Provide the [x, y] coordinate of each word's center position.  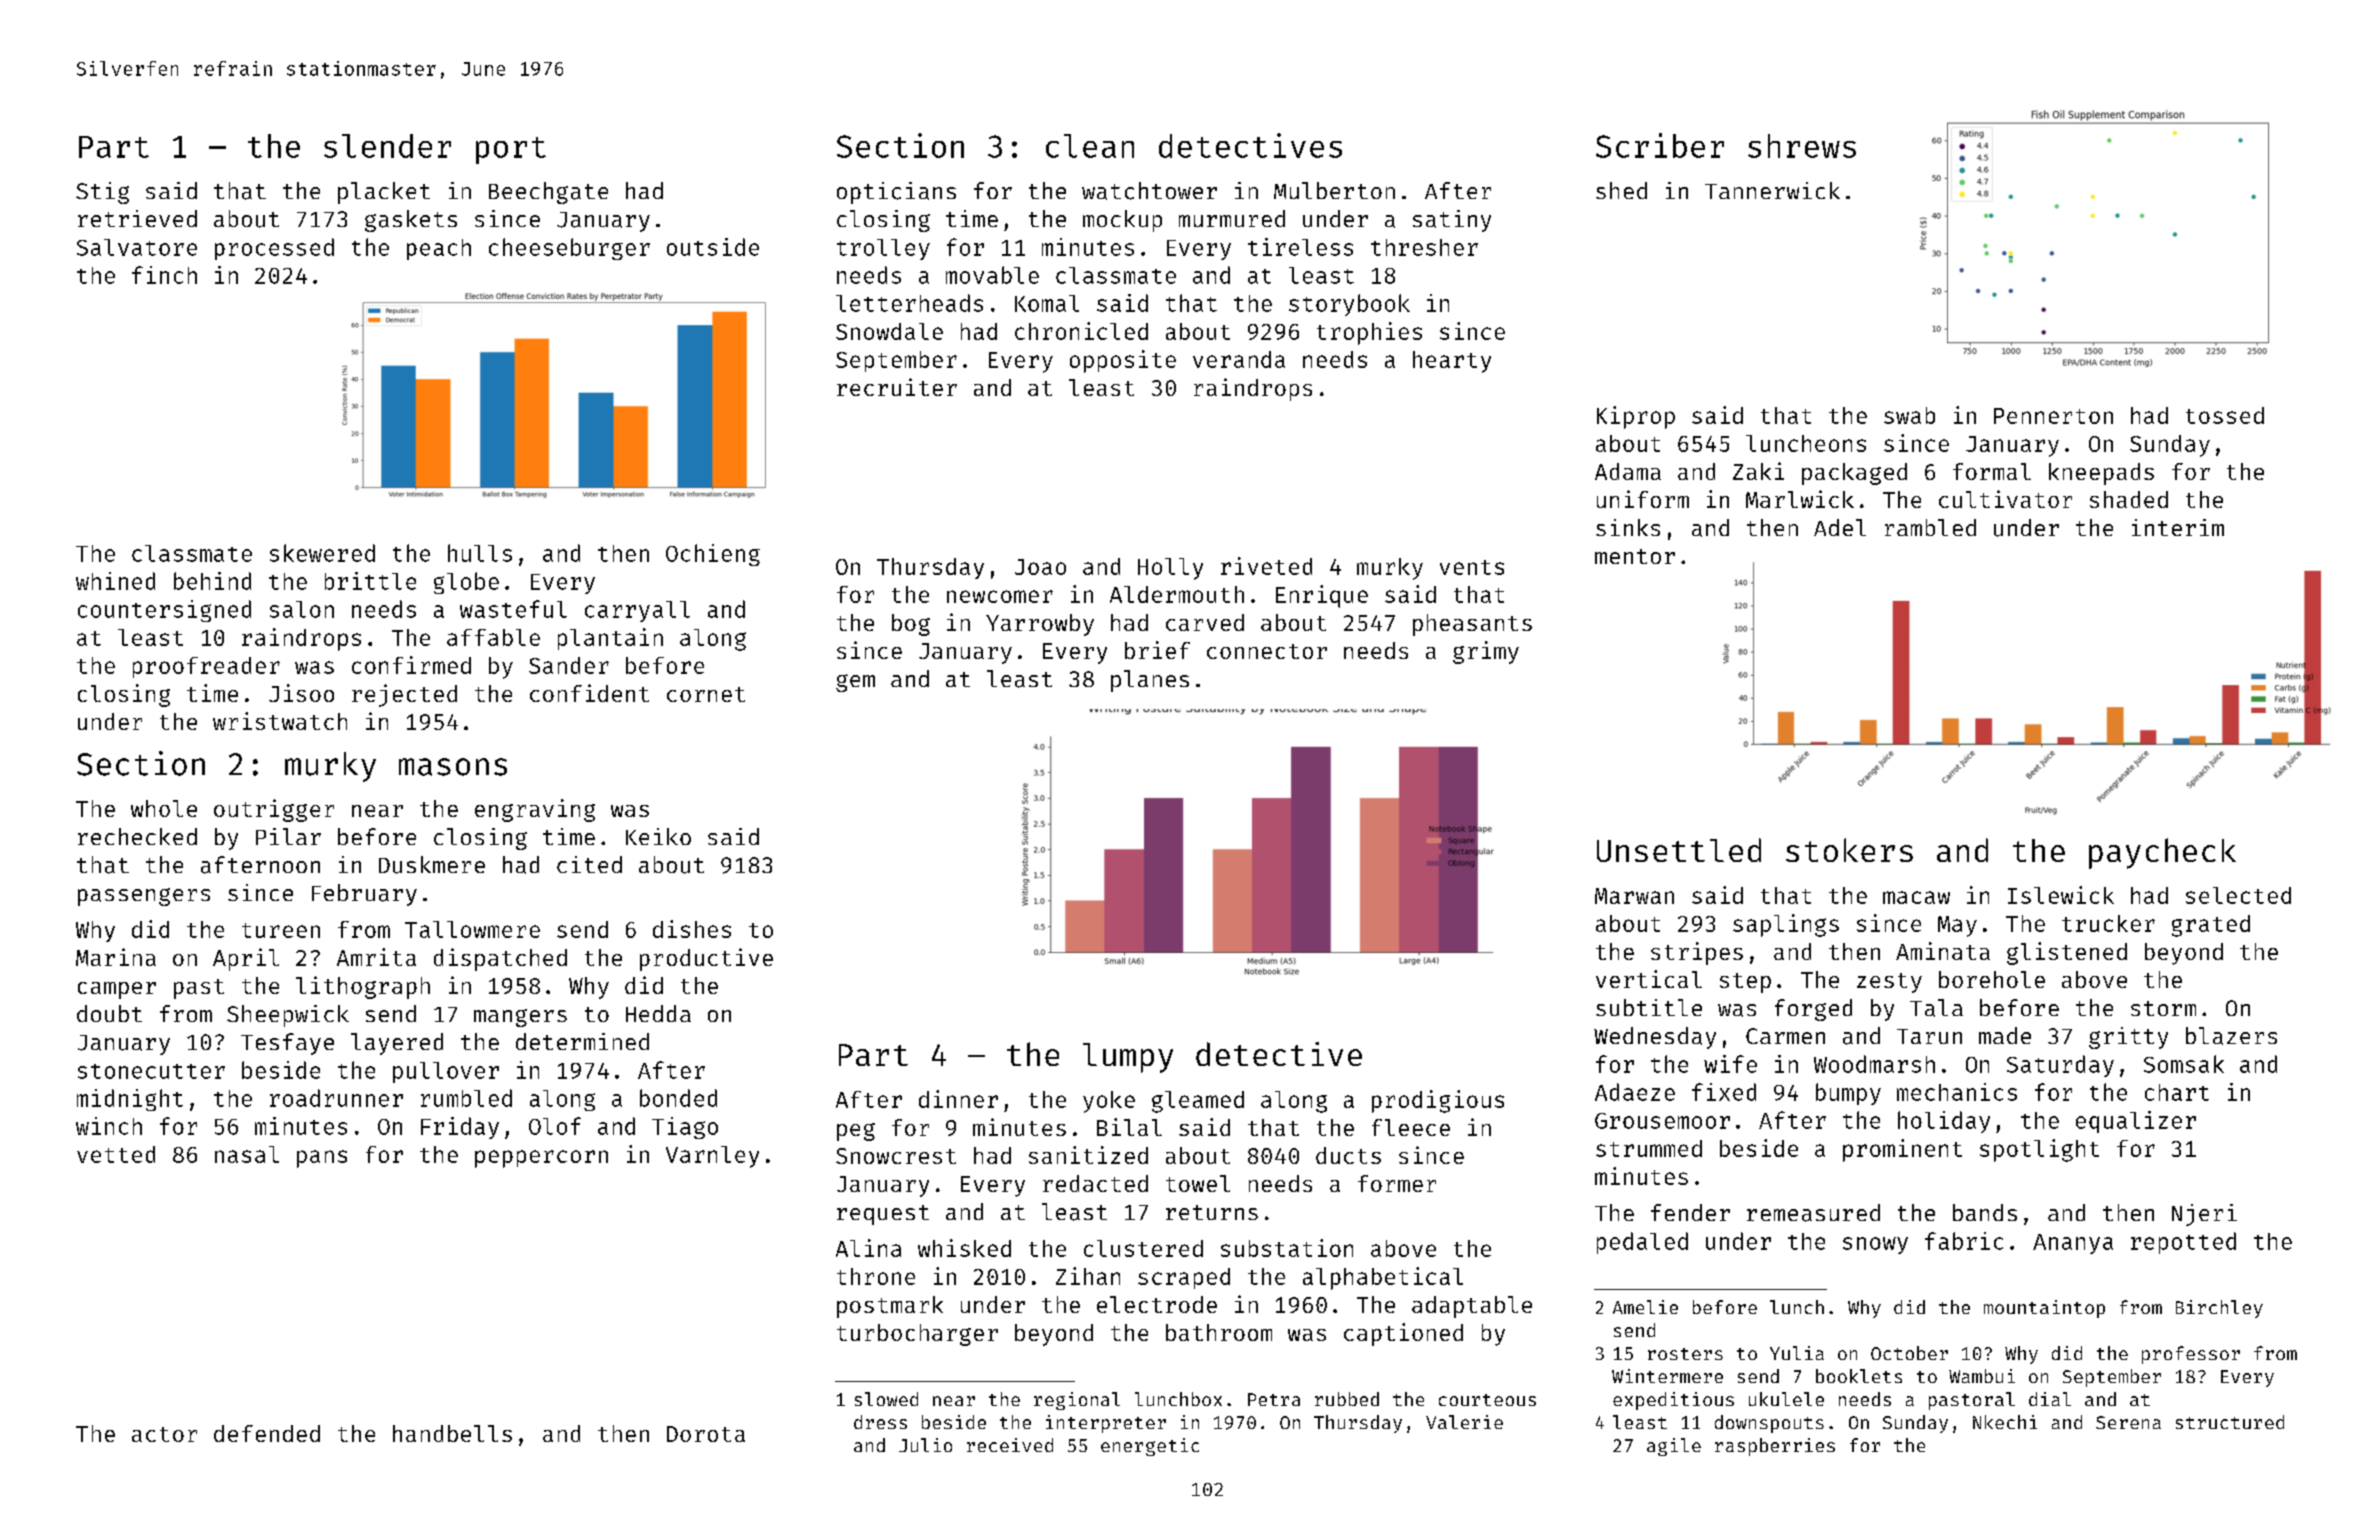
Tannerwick [1772, 190]
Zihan [1088, 1276]
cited [589, 864]
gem [855, 683]
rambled [1930, 527]
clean [1090, 146]
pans [322, 1159]
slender [387, 146]
